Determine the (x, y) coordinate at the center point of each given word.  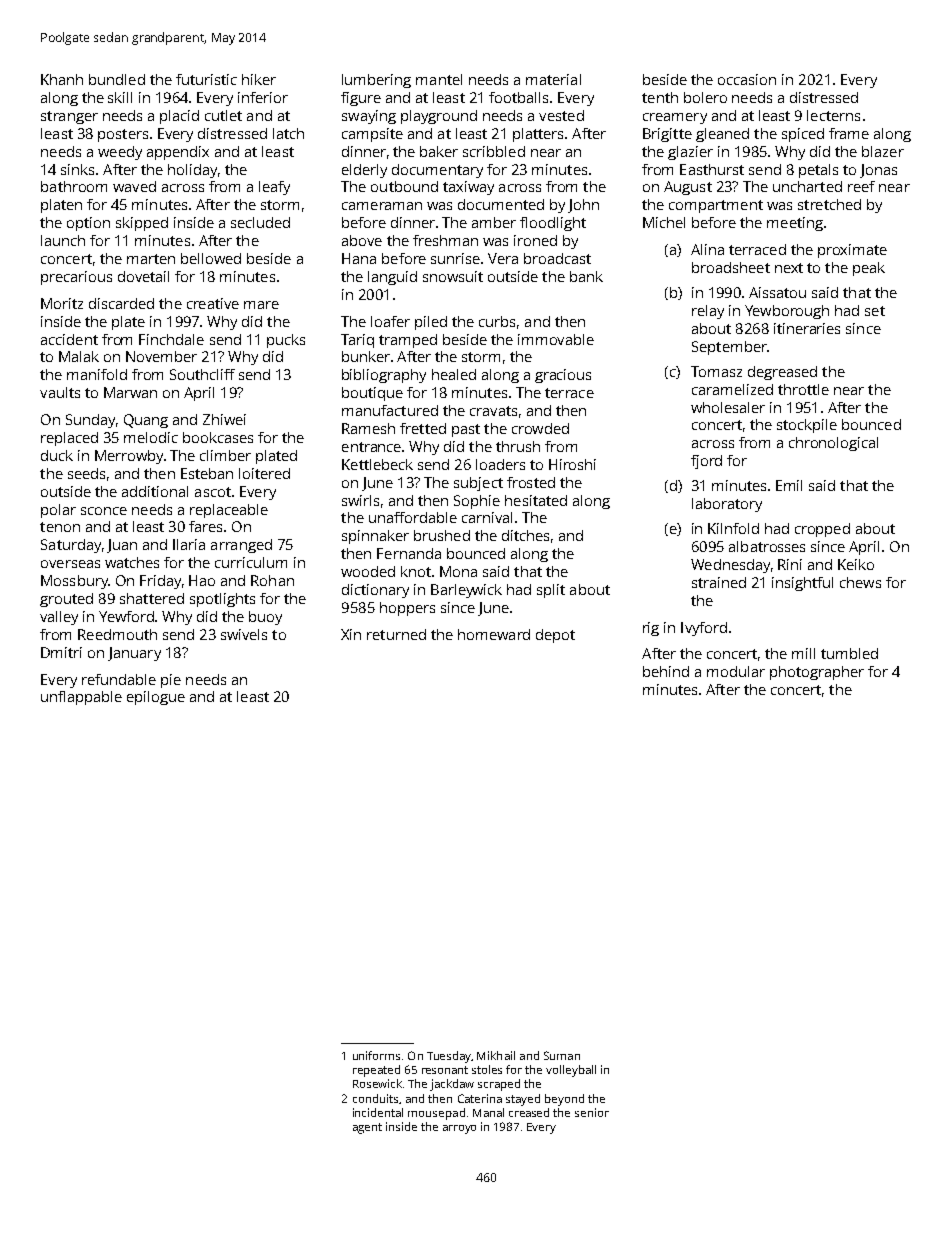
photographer (817, 673)
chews (860, 582)
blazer (883, 151)
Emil (789, 485)
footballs (518, 97)
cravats (493, 411)
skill (120, 97)
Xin (351, 634)
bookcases (218, 437)
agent (367, 1128)
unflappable (81, 698)
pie (171, 681)
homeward (494, 634)
